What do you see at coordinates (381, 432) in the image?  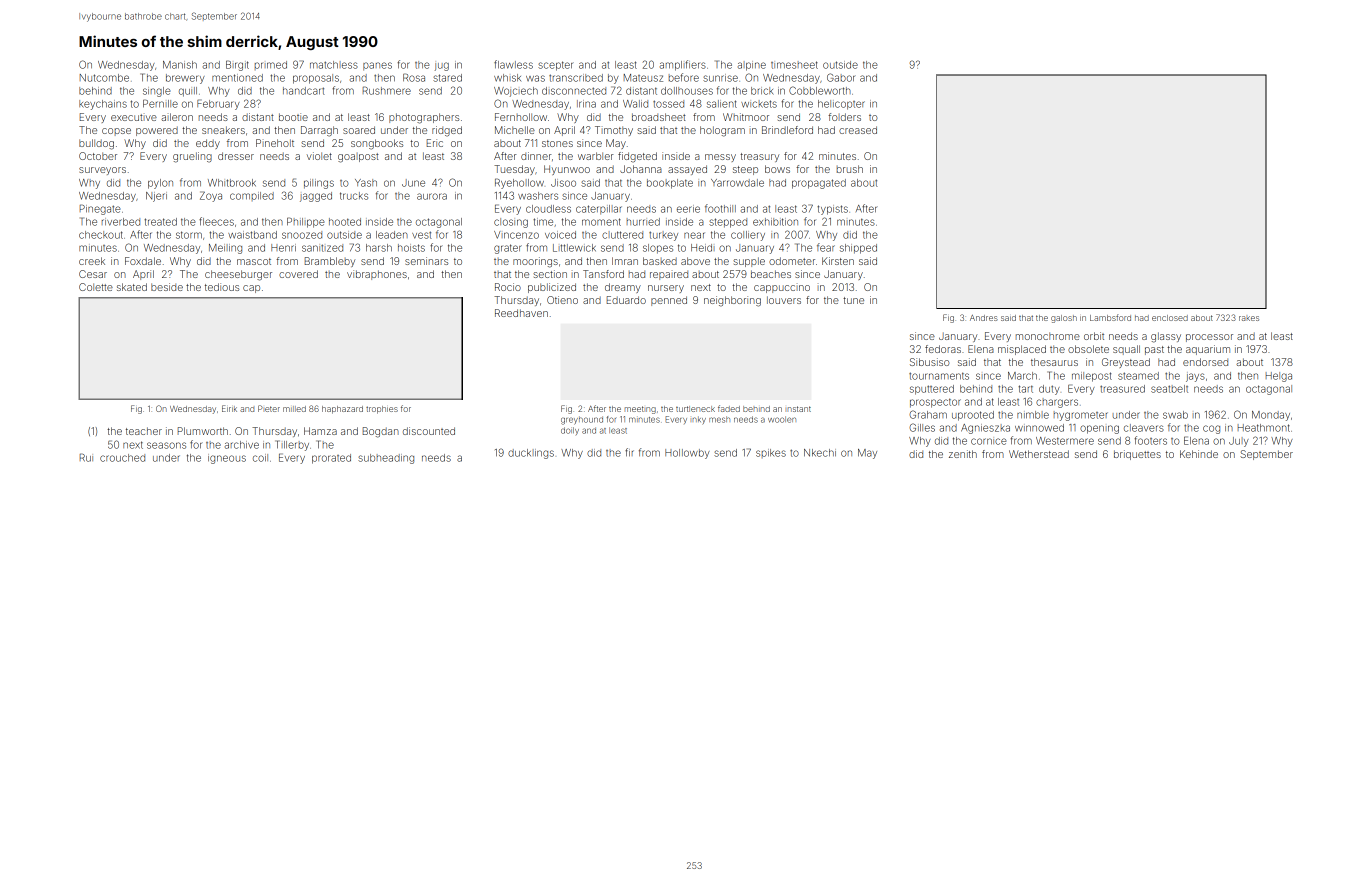 I see `Bogdan` at bounding box center [381, 432].
